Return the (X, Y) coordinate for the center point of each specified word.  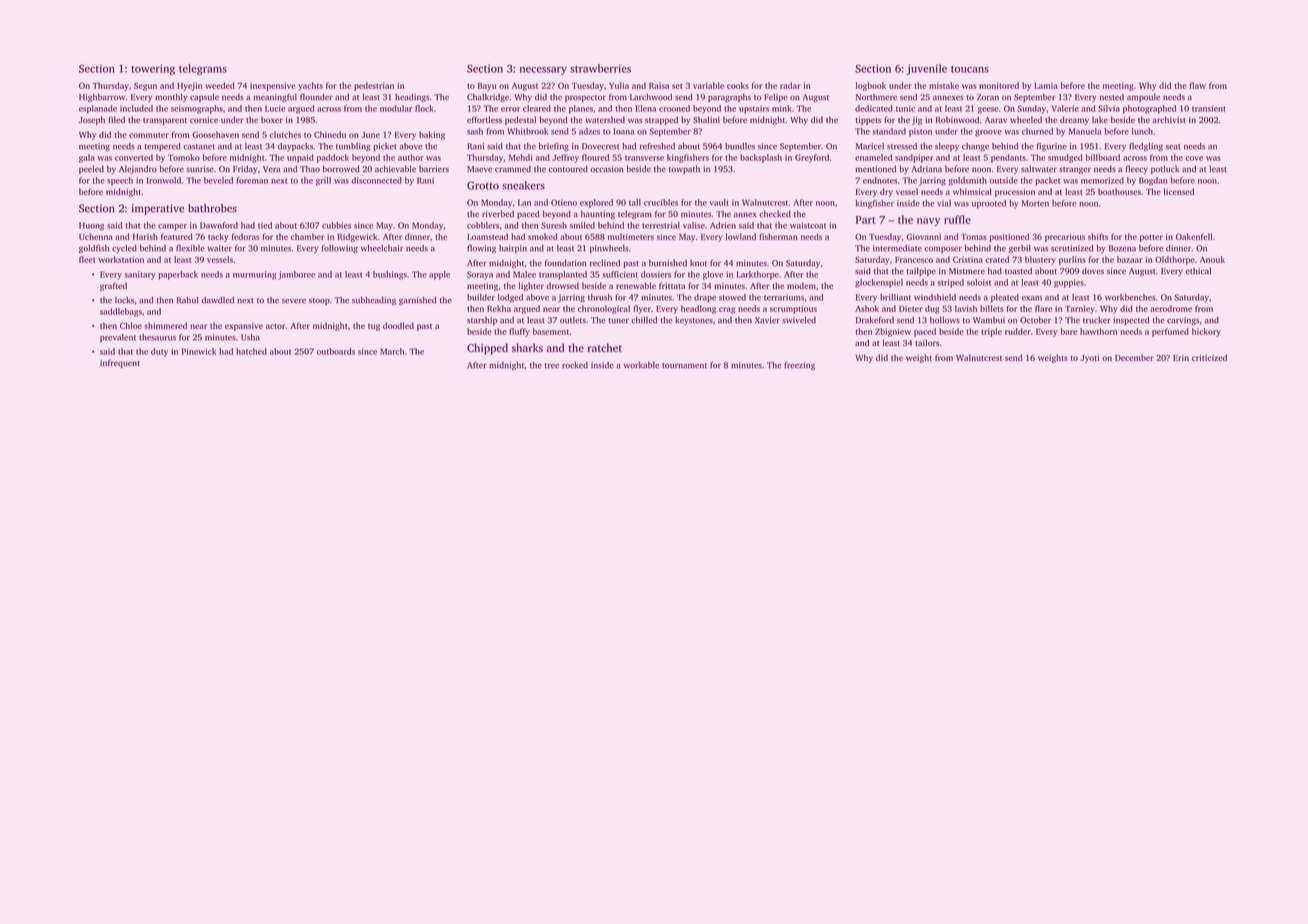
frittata (672, 285)
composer (943, 250)
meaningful (275, 97)
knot (698, 263)
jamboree (296, 275)
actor (275, 326)
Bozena (1122, 248)
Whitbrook (527, 131)
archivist (1169, 119)
